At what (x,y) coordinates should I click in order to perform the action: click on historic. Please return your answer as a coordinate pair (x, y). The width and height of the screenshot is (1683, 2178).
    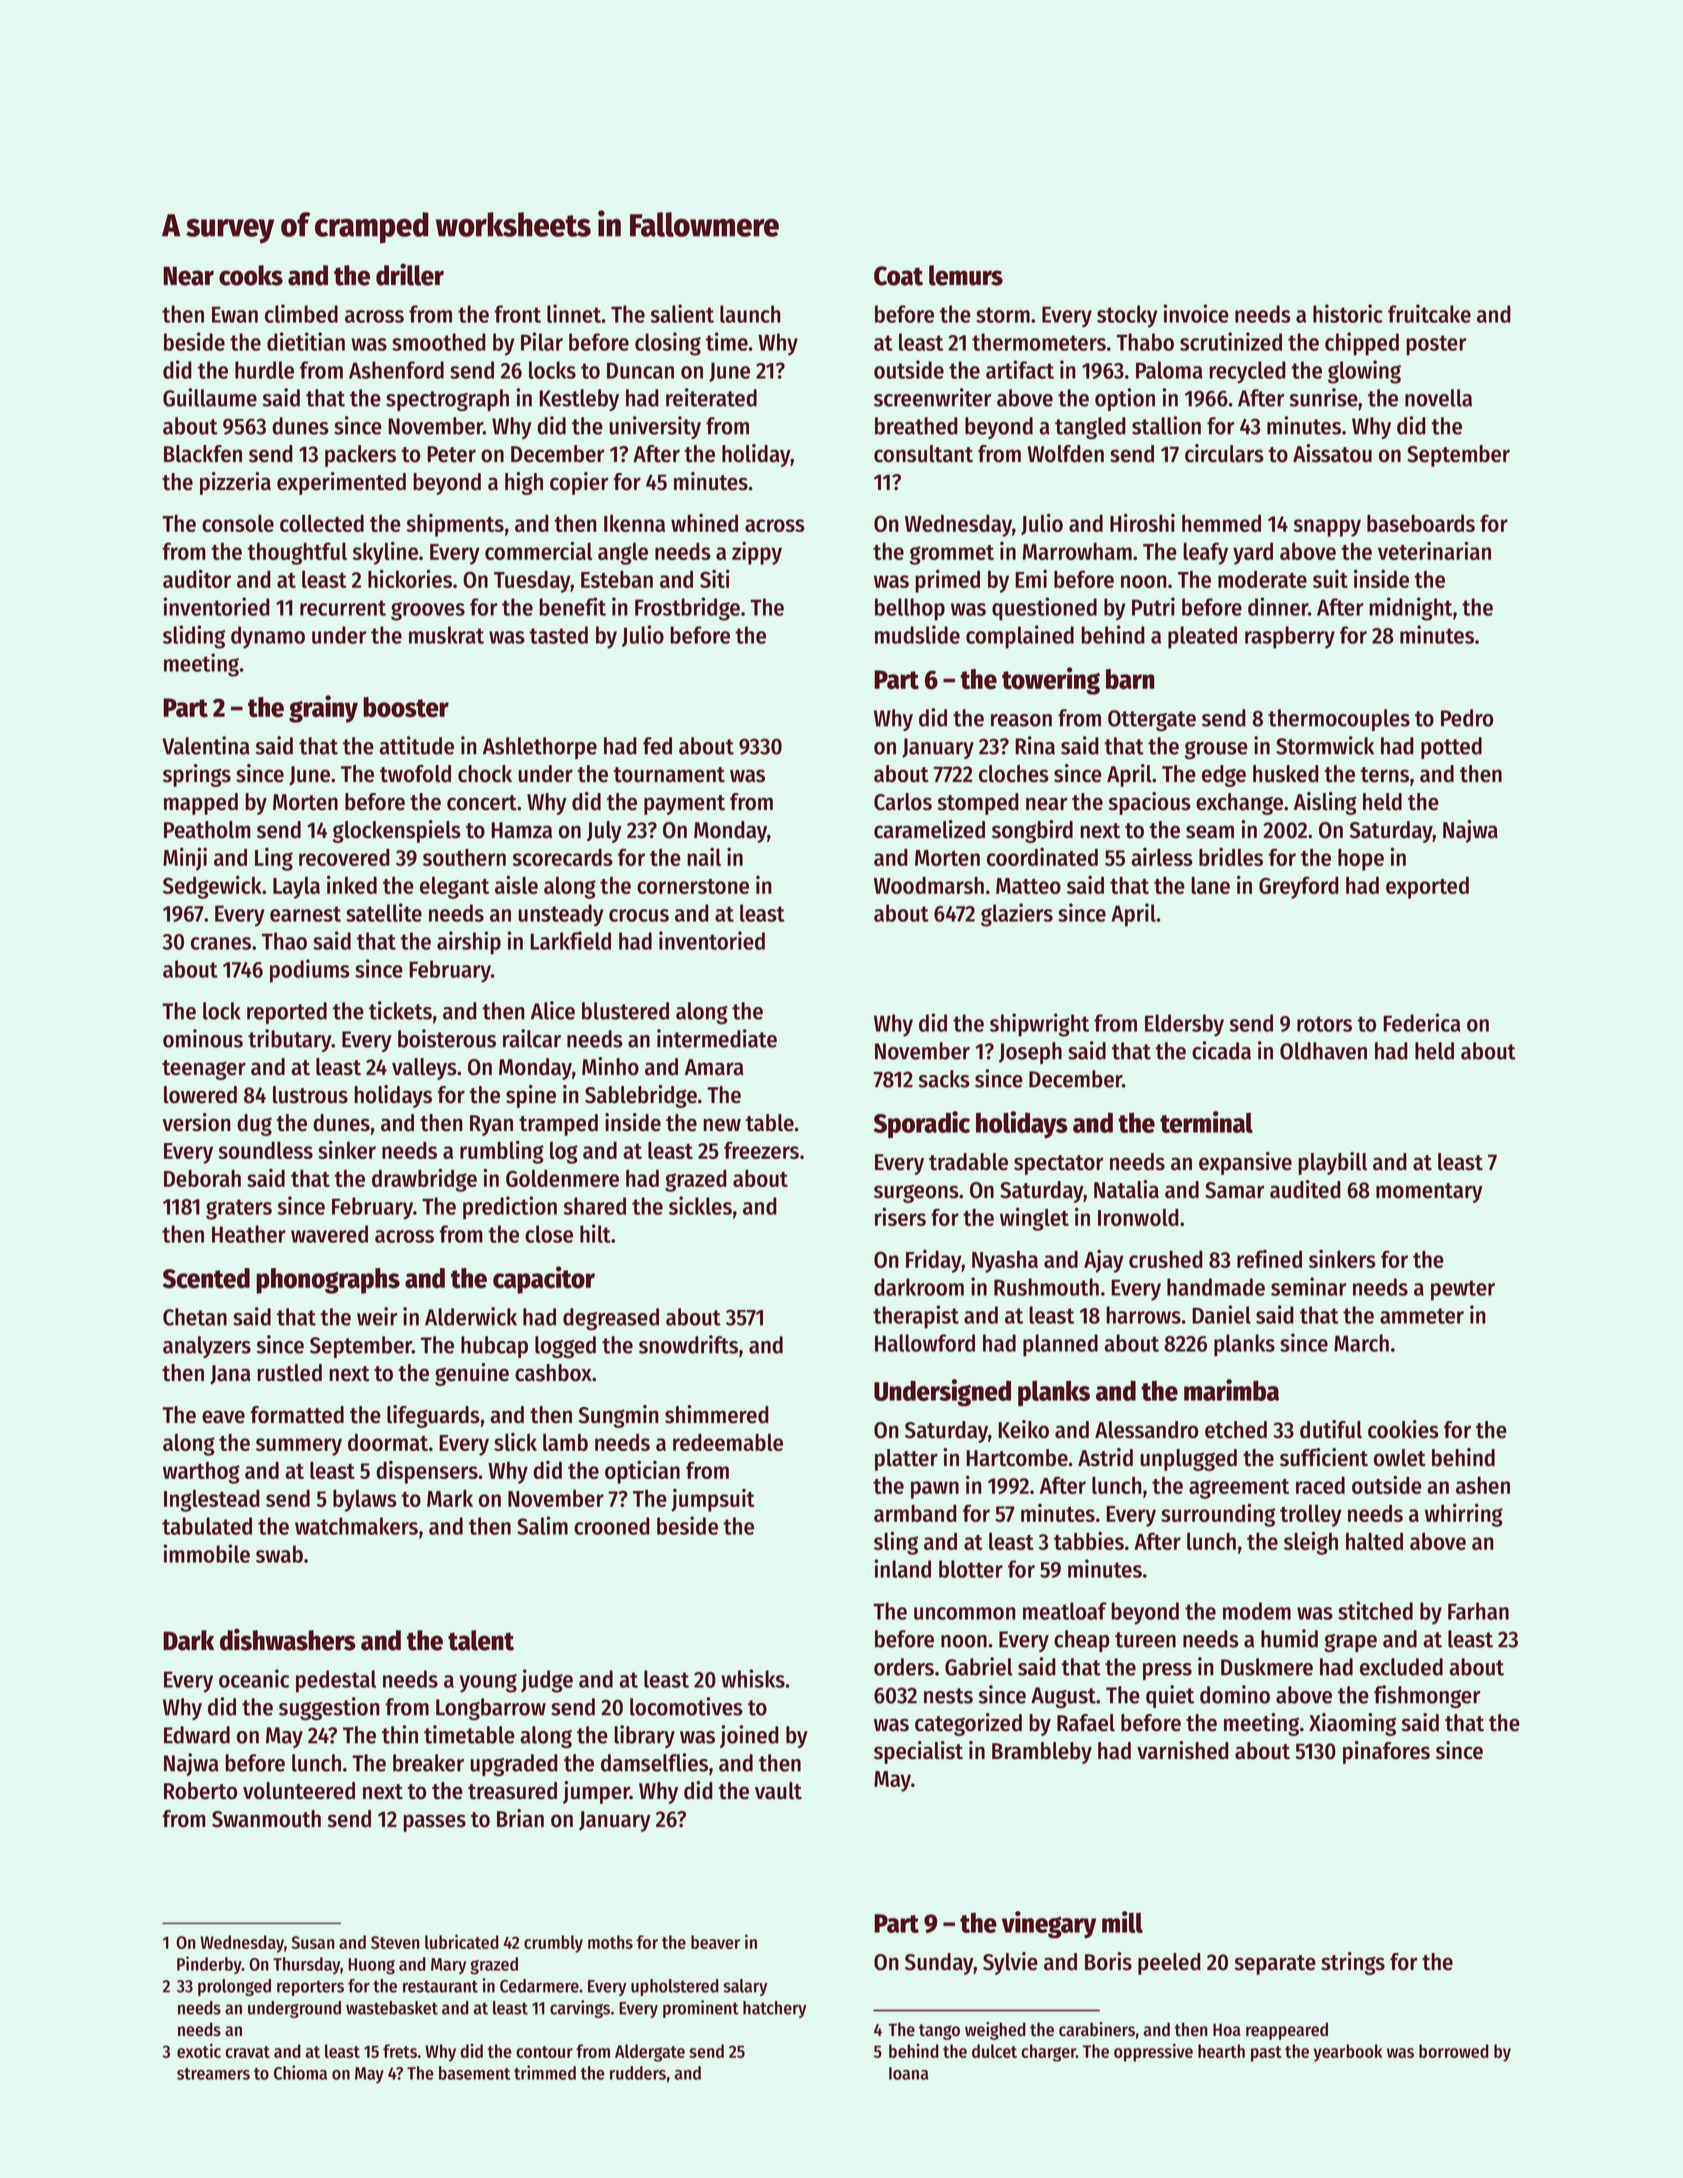
    Looking at the image, I should click on (1348, 313).
